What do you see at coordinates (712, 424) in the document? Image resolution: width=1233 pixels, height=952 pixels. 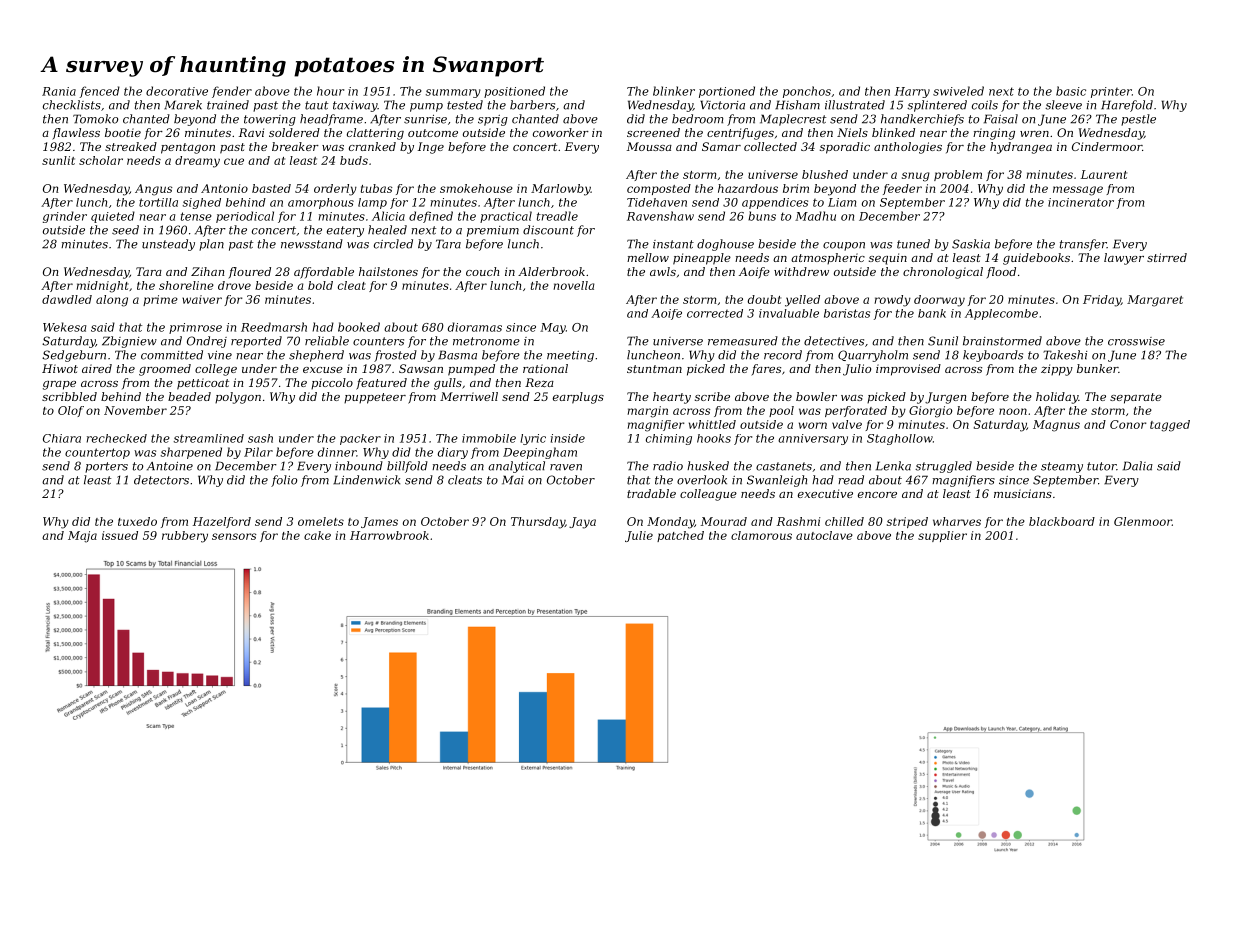 I see `whittled` at bounding box center [712, 424].
